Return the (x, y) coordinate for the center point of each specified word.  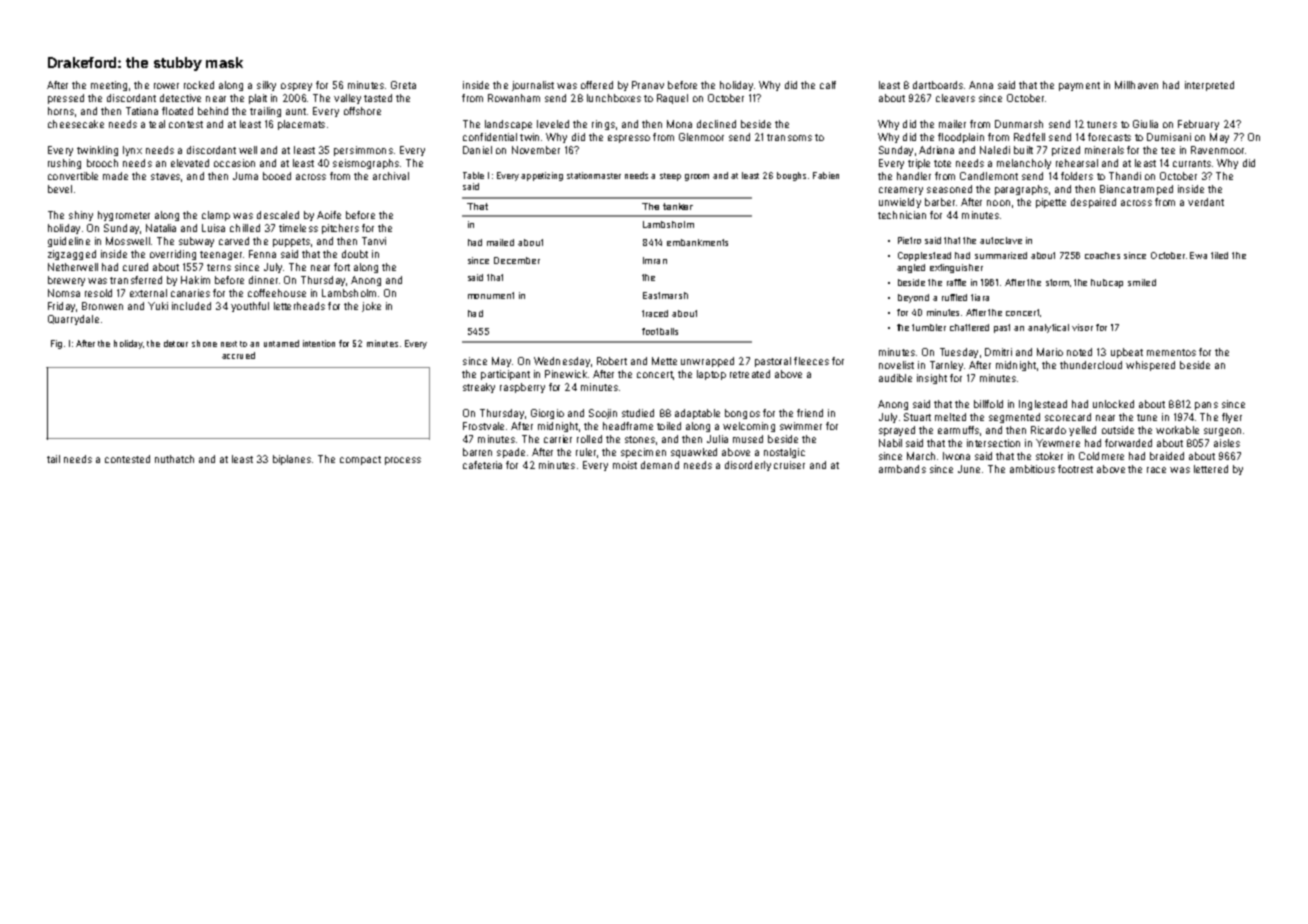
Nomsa (64, 293)
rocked (199, 85)
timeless (298, 228)
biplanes (292, 460)
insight (932, 379)
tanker (678, 206)
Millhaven (1136, 85)
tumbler (929, 327)
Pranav (648, 85)
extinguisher (956, 268)
